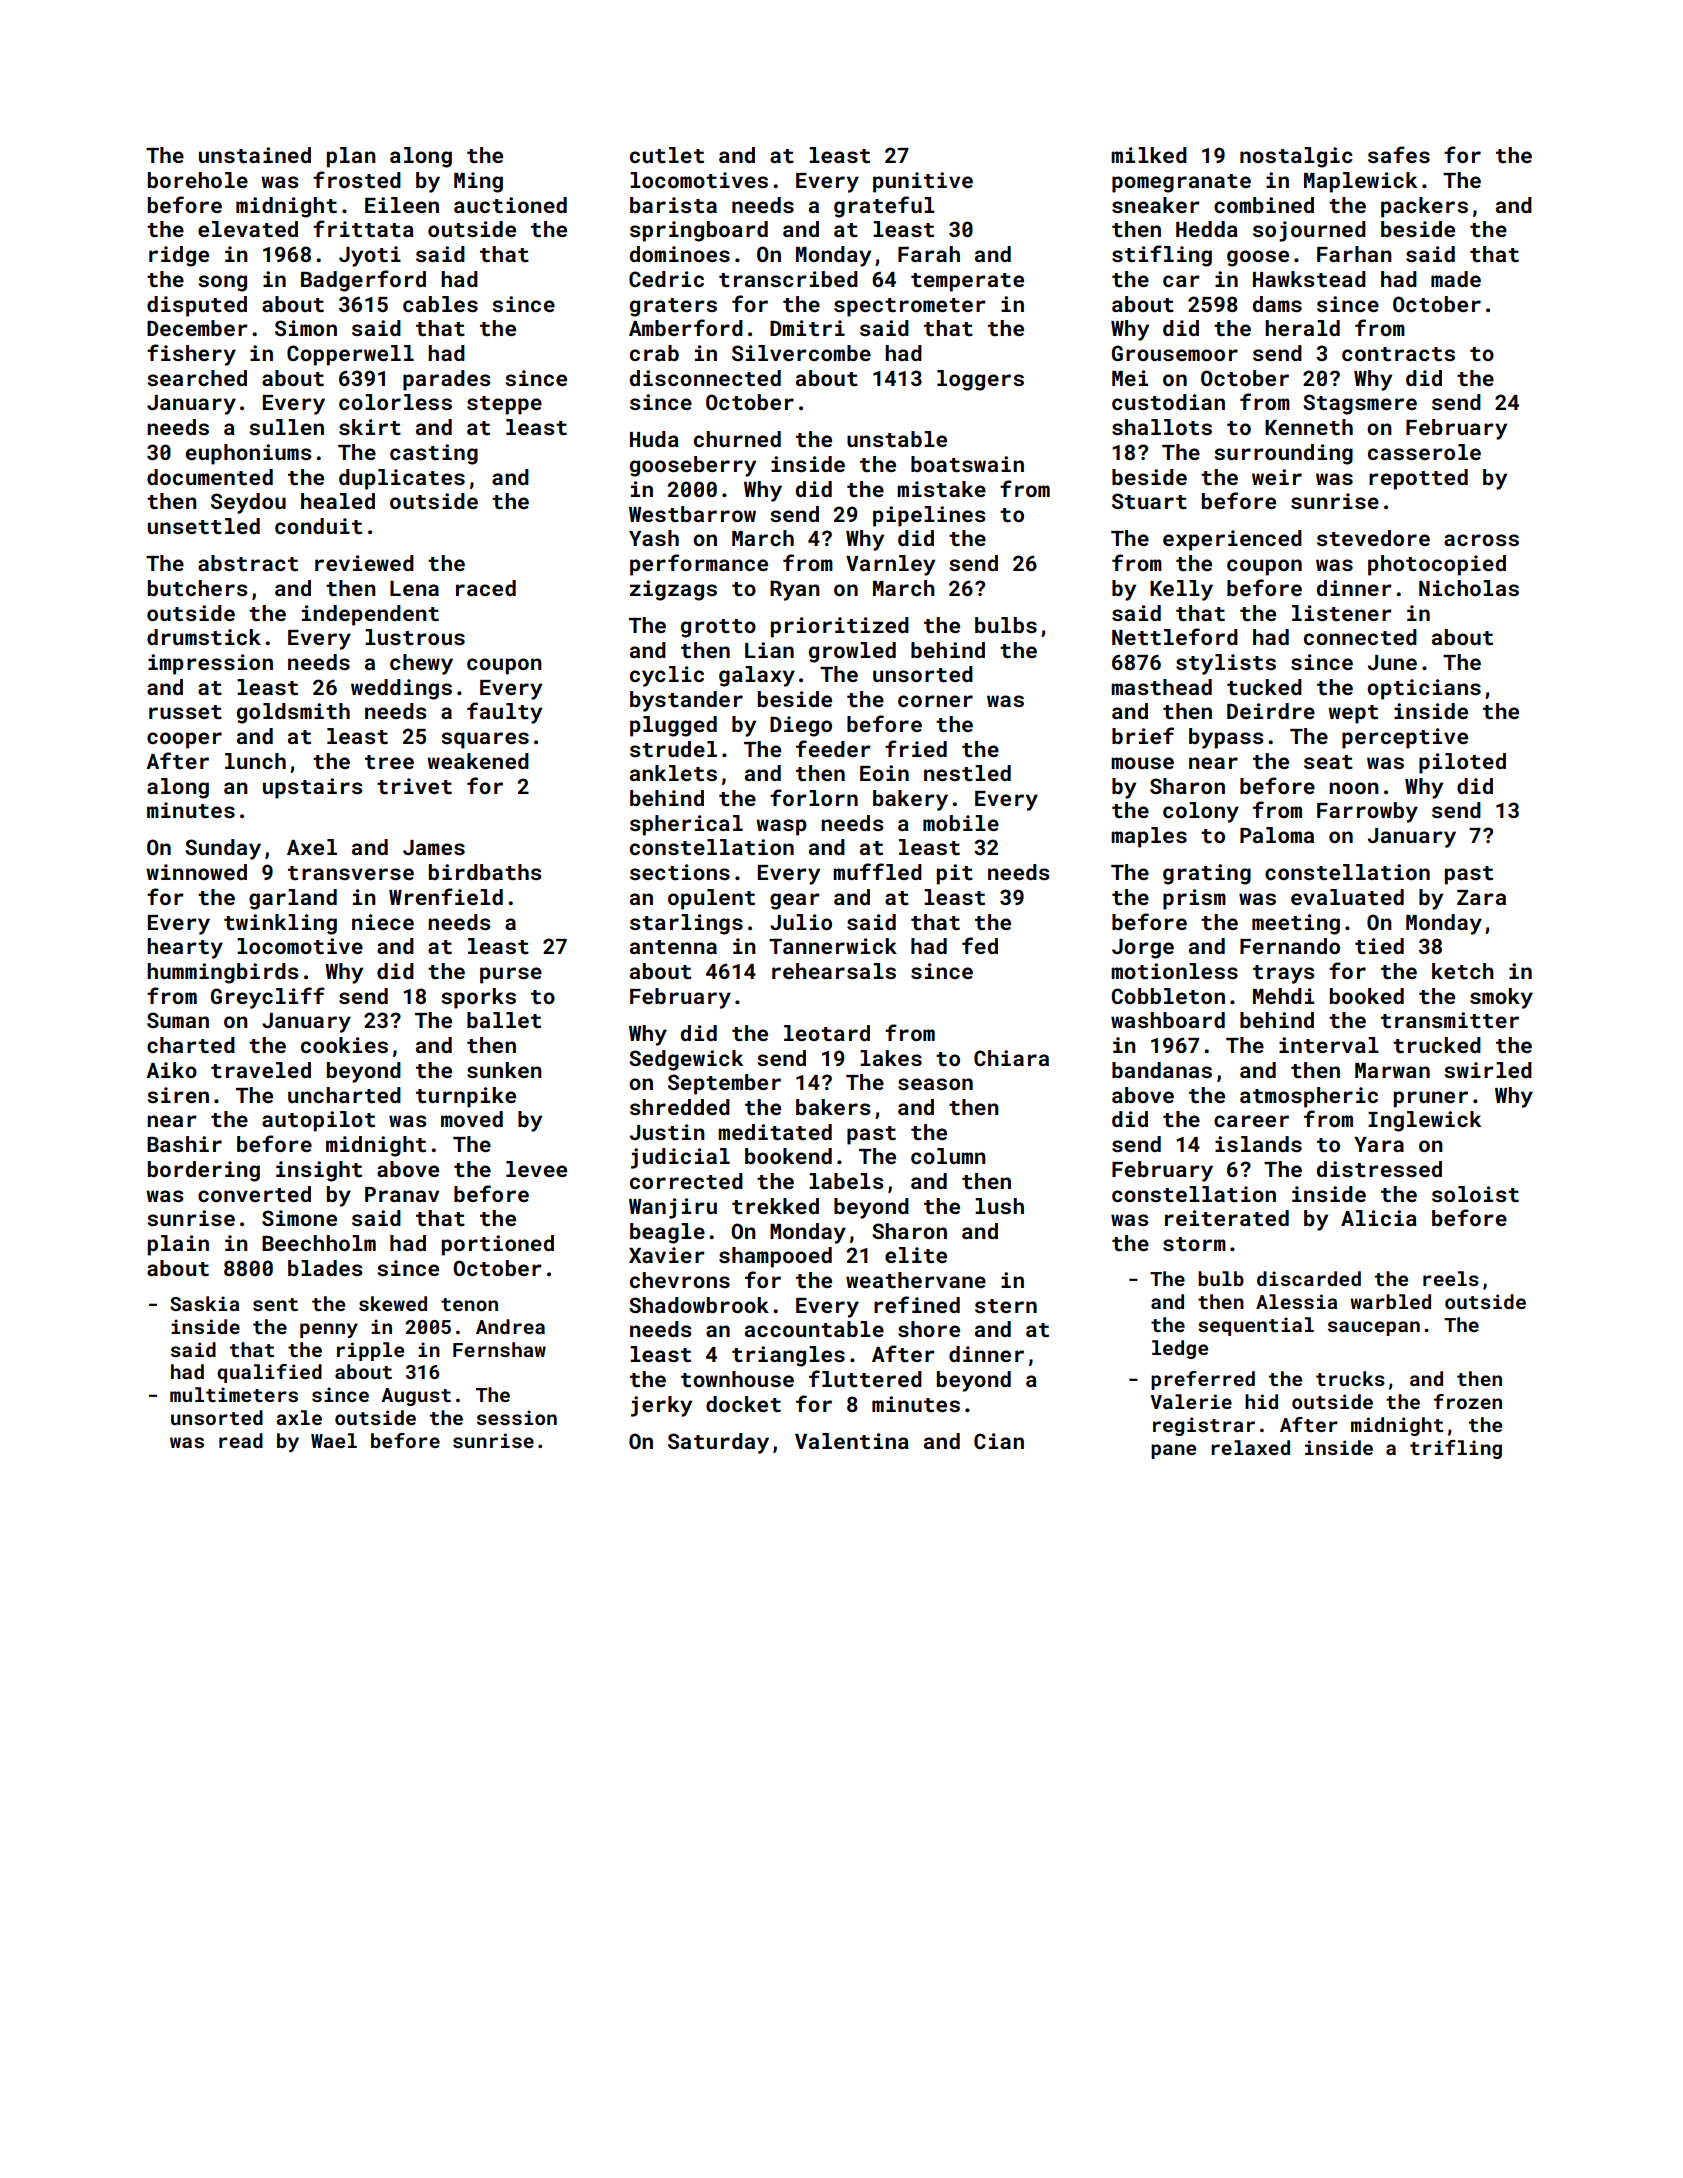  I want to click on Lena, so click(414, 588).
